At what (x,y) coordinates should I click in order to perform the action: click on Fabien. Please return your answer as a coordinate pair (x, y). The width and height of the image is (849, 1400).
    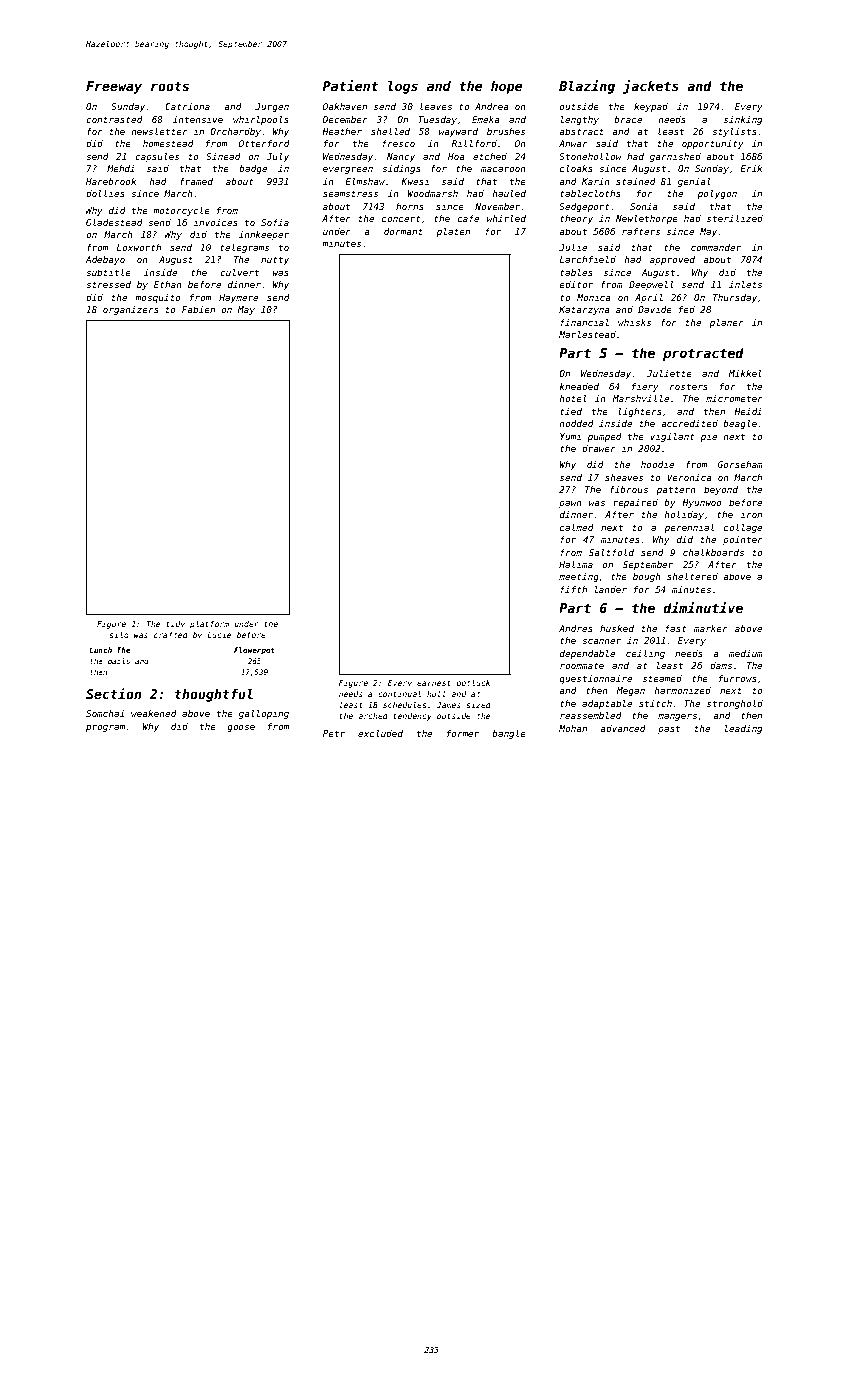
    Looking at the image, I should click on (198, 309).
